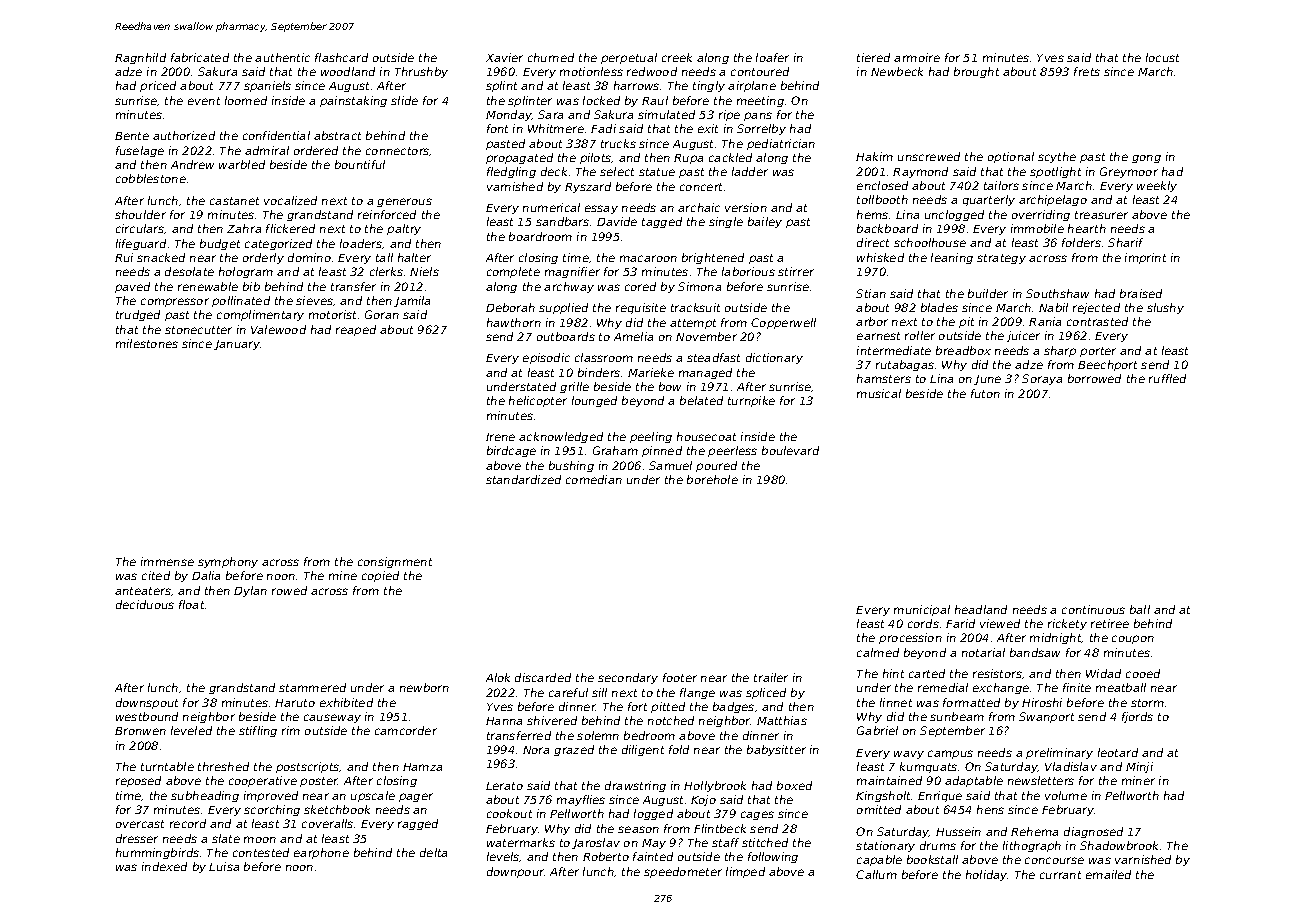 The image size is (1308, 924). I want to click on flashcard, so click(341, 57).
